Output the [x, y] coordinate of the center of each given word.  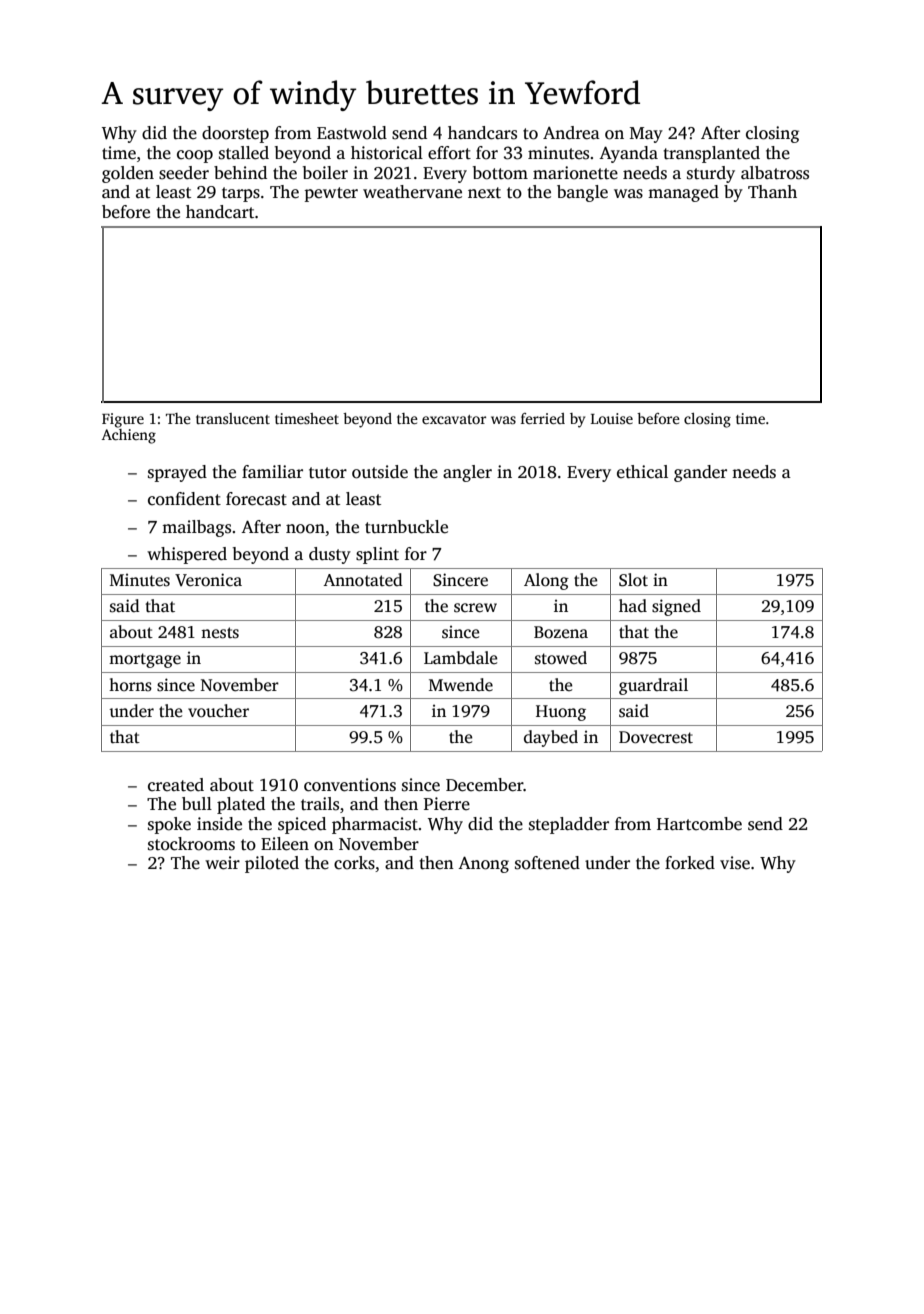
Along [546, 581]
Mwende [461, 685]
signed [676, 607]
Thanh [772, 191]
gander [700, 473]
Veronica [208, 580]
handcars [482, 133]
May [646, 135]
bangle [582, 193]
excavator [454, 419]
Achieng [129, 436]
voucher [218, 711]
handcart [220, 212]
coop [195, 156]
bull [197, 804]
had [633, 605]
